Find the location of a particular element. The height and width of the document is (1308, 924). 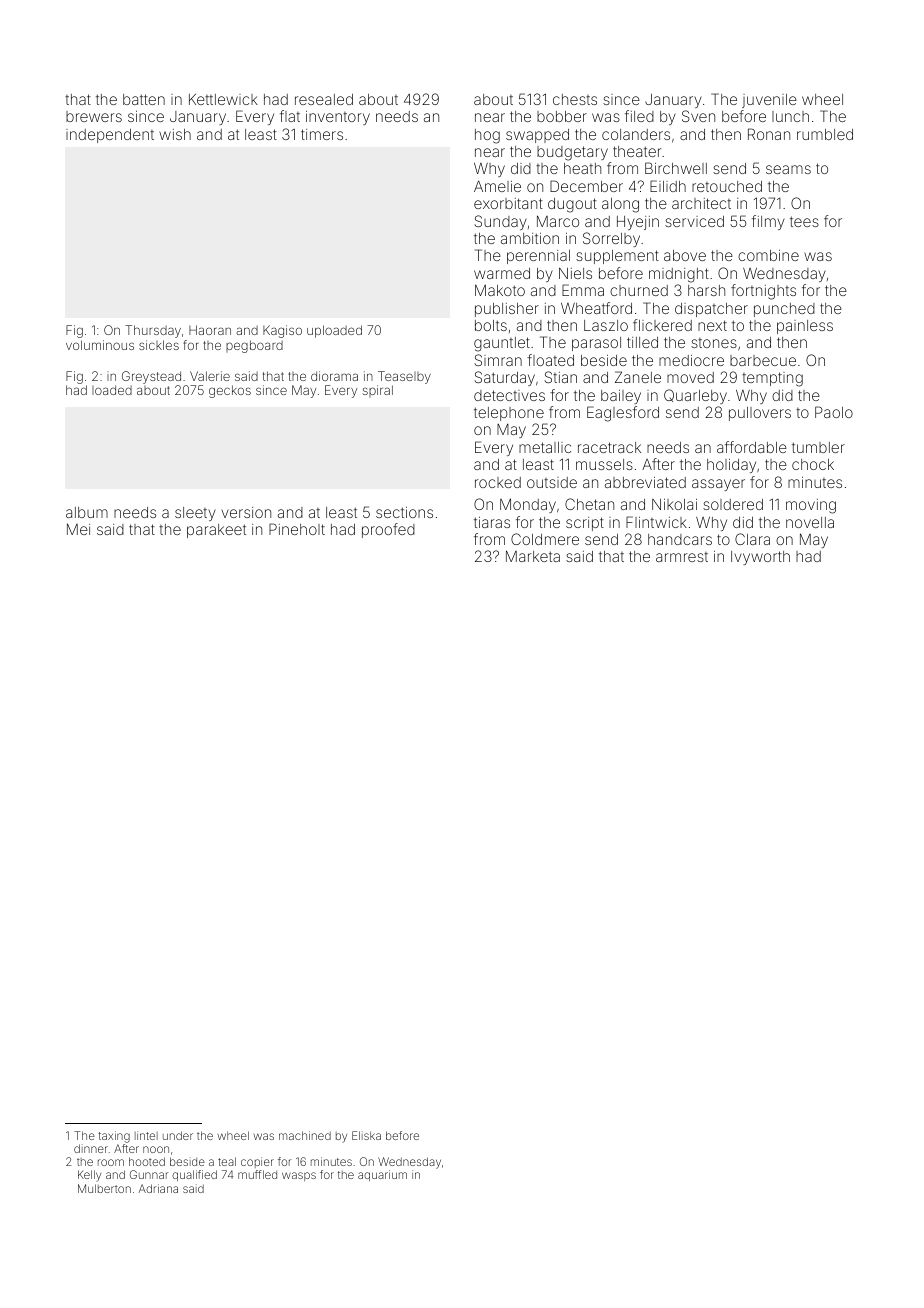

chests is located at coordinates (575, 99).
